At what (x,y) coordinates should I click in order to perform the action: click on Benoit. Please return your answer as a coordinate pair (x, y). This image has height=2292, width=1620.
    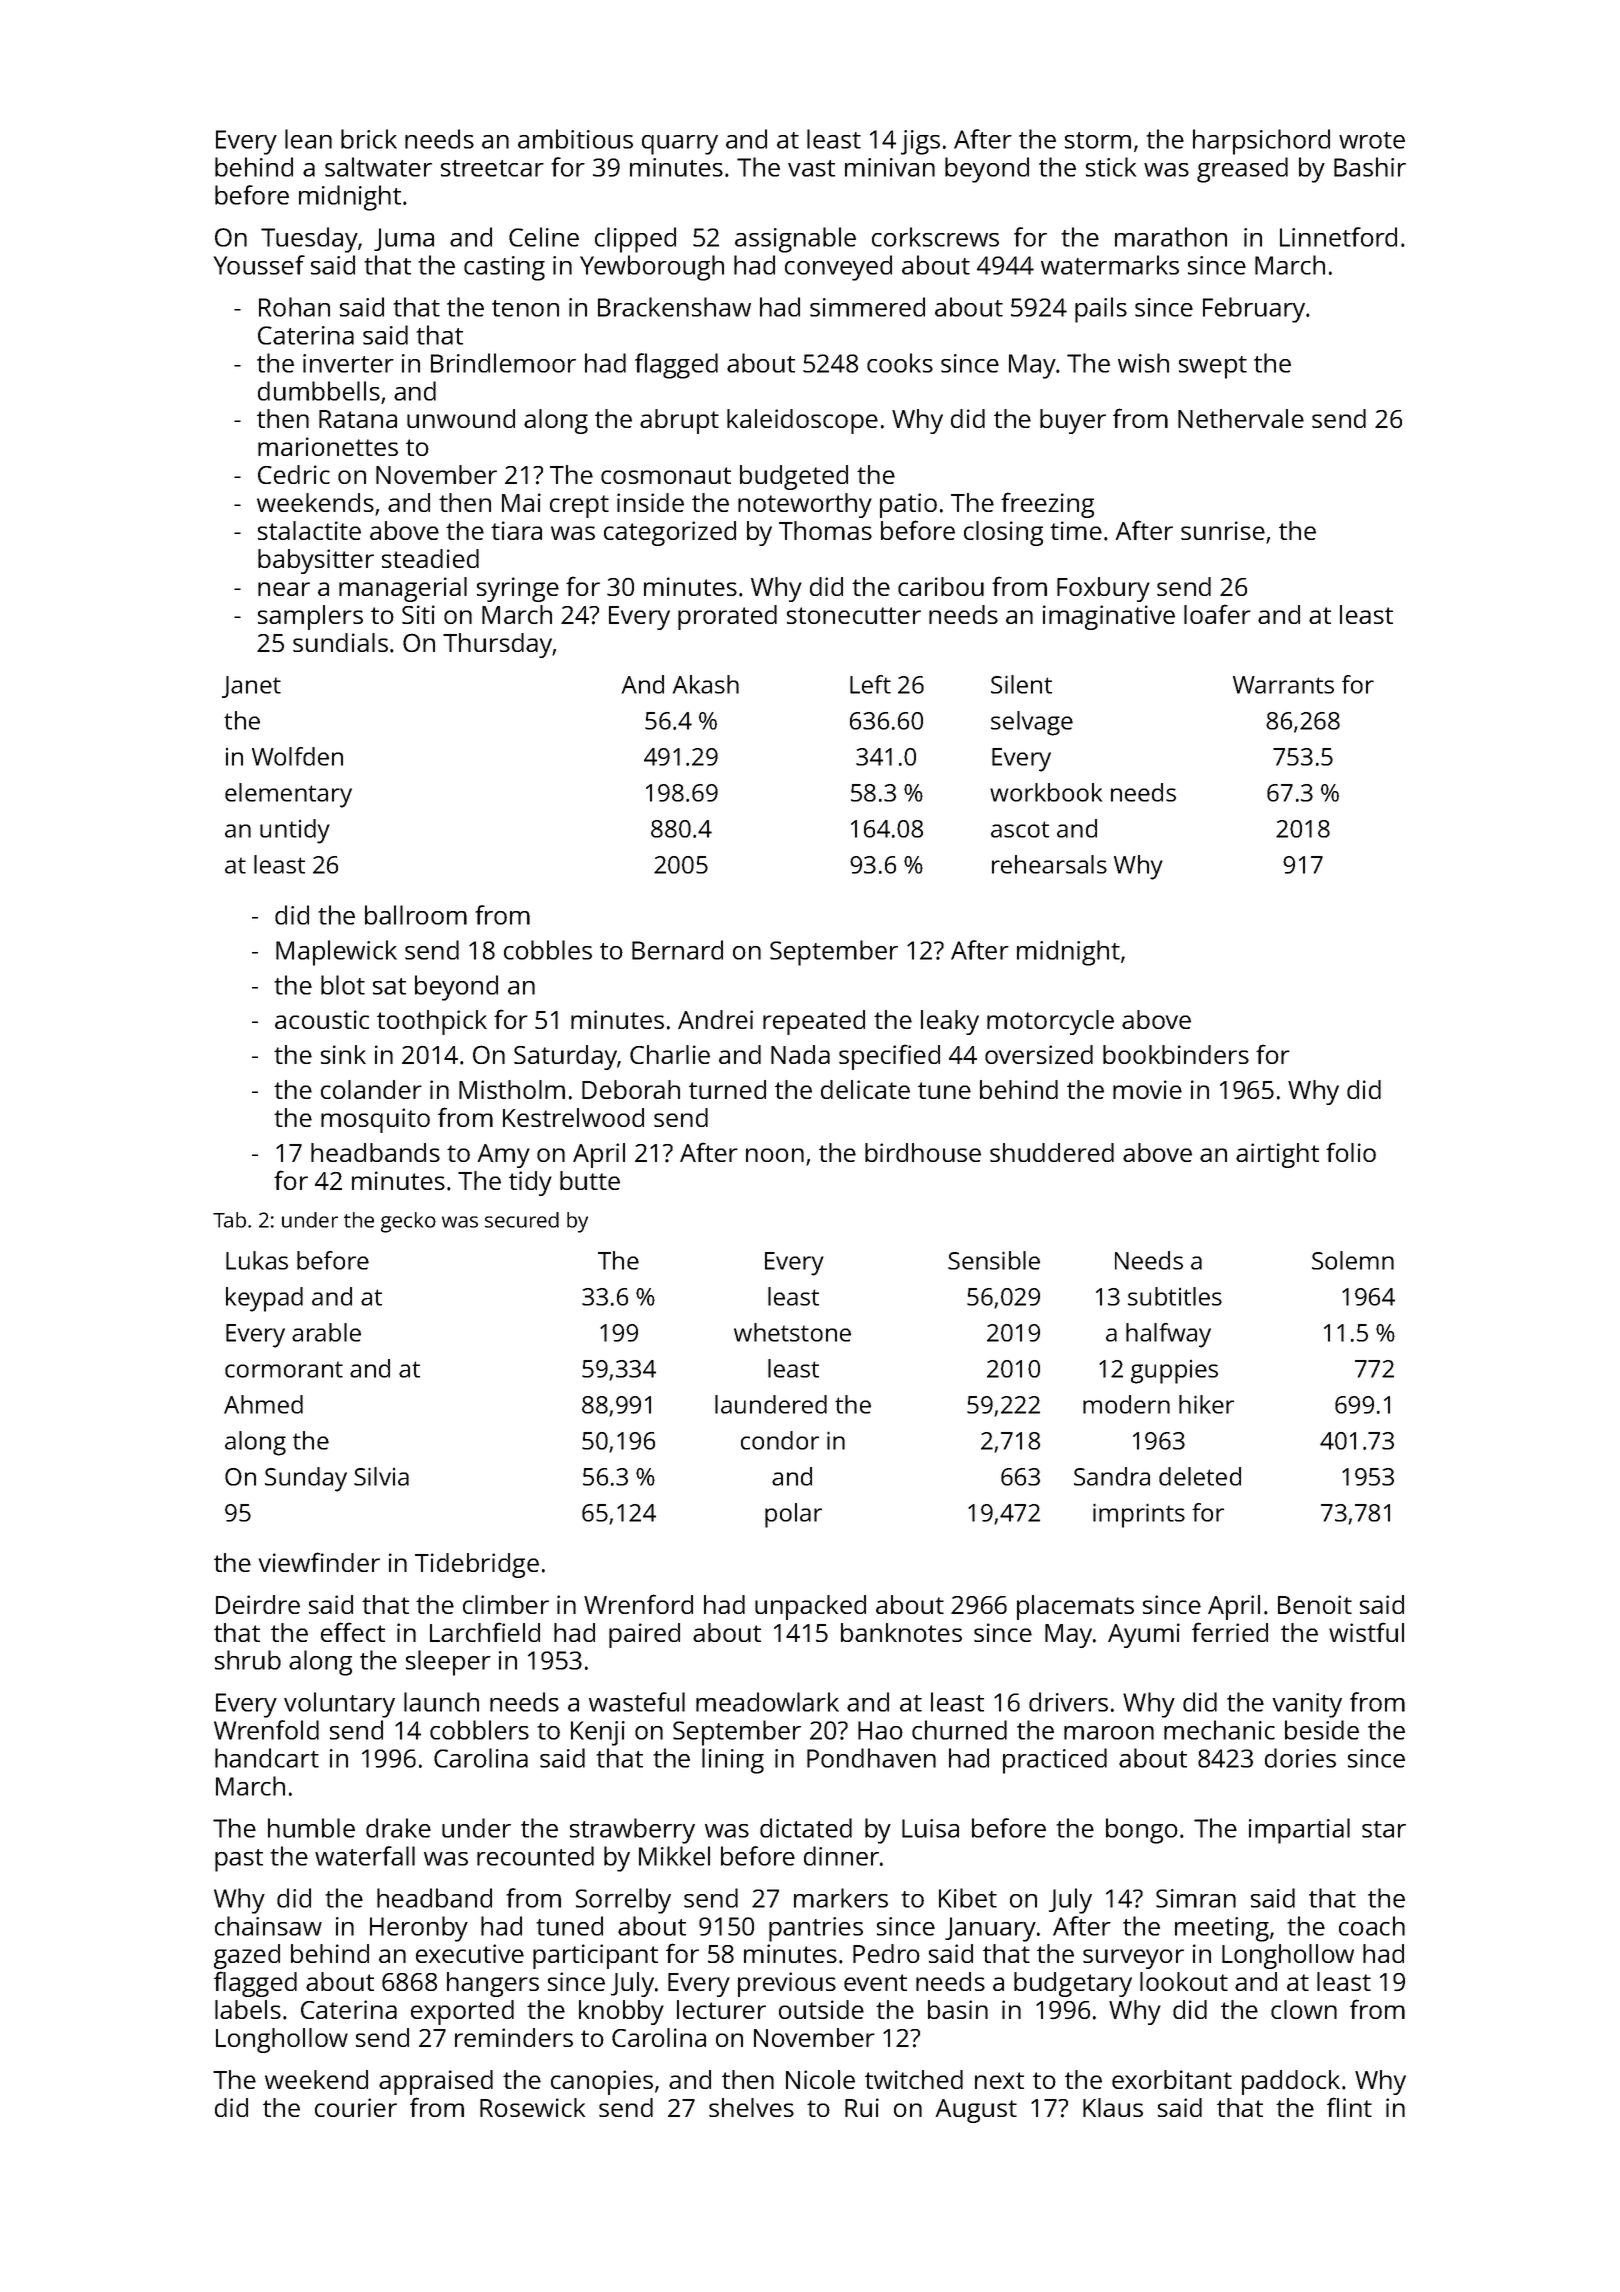
    Looking at the image, I should click on (1315, 1604).
